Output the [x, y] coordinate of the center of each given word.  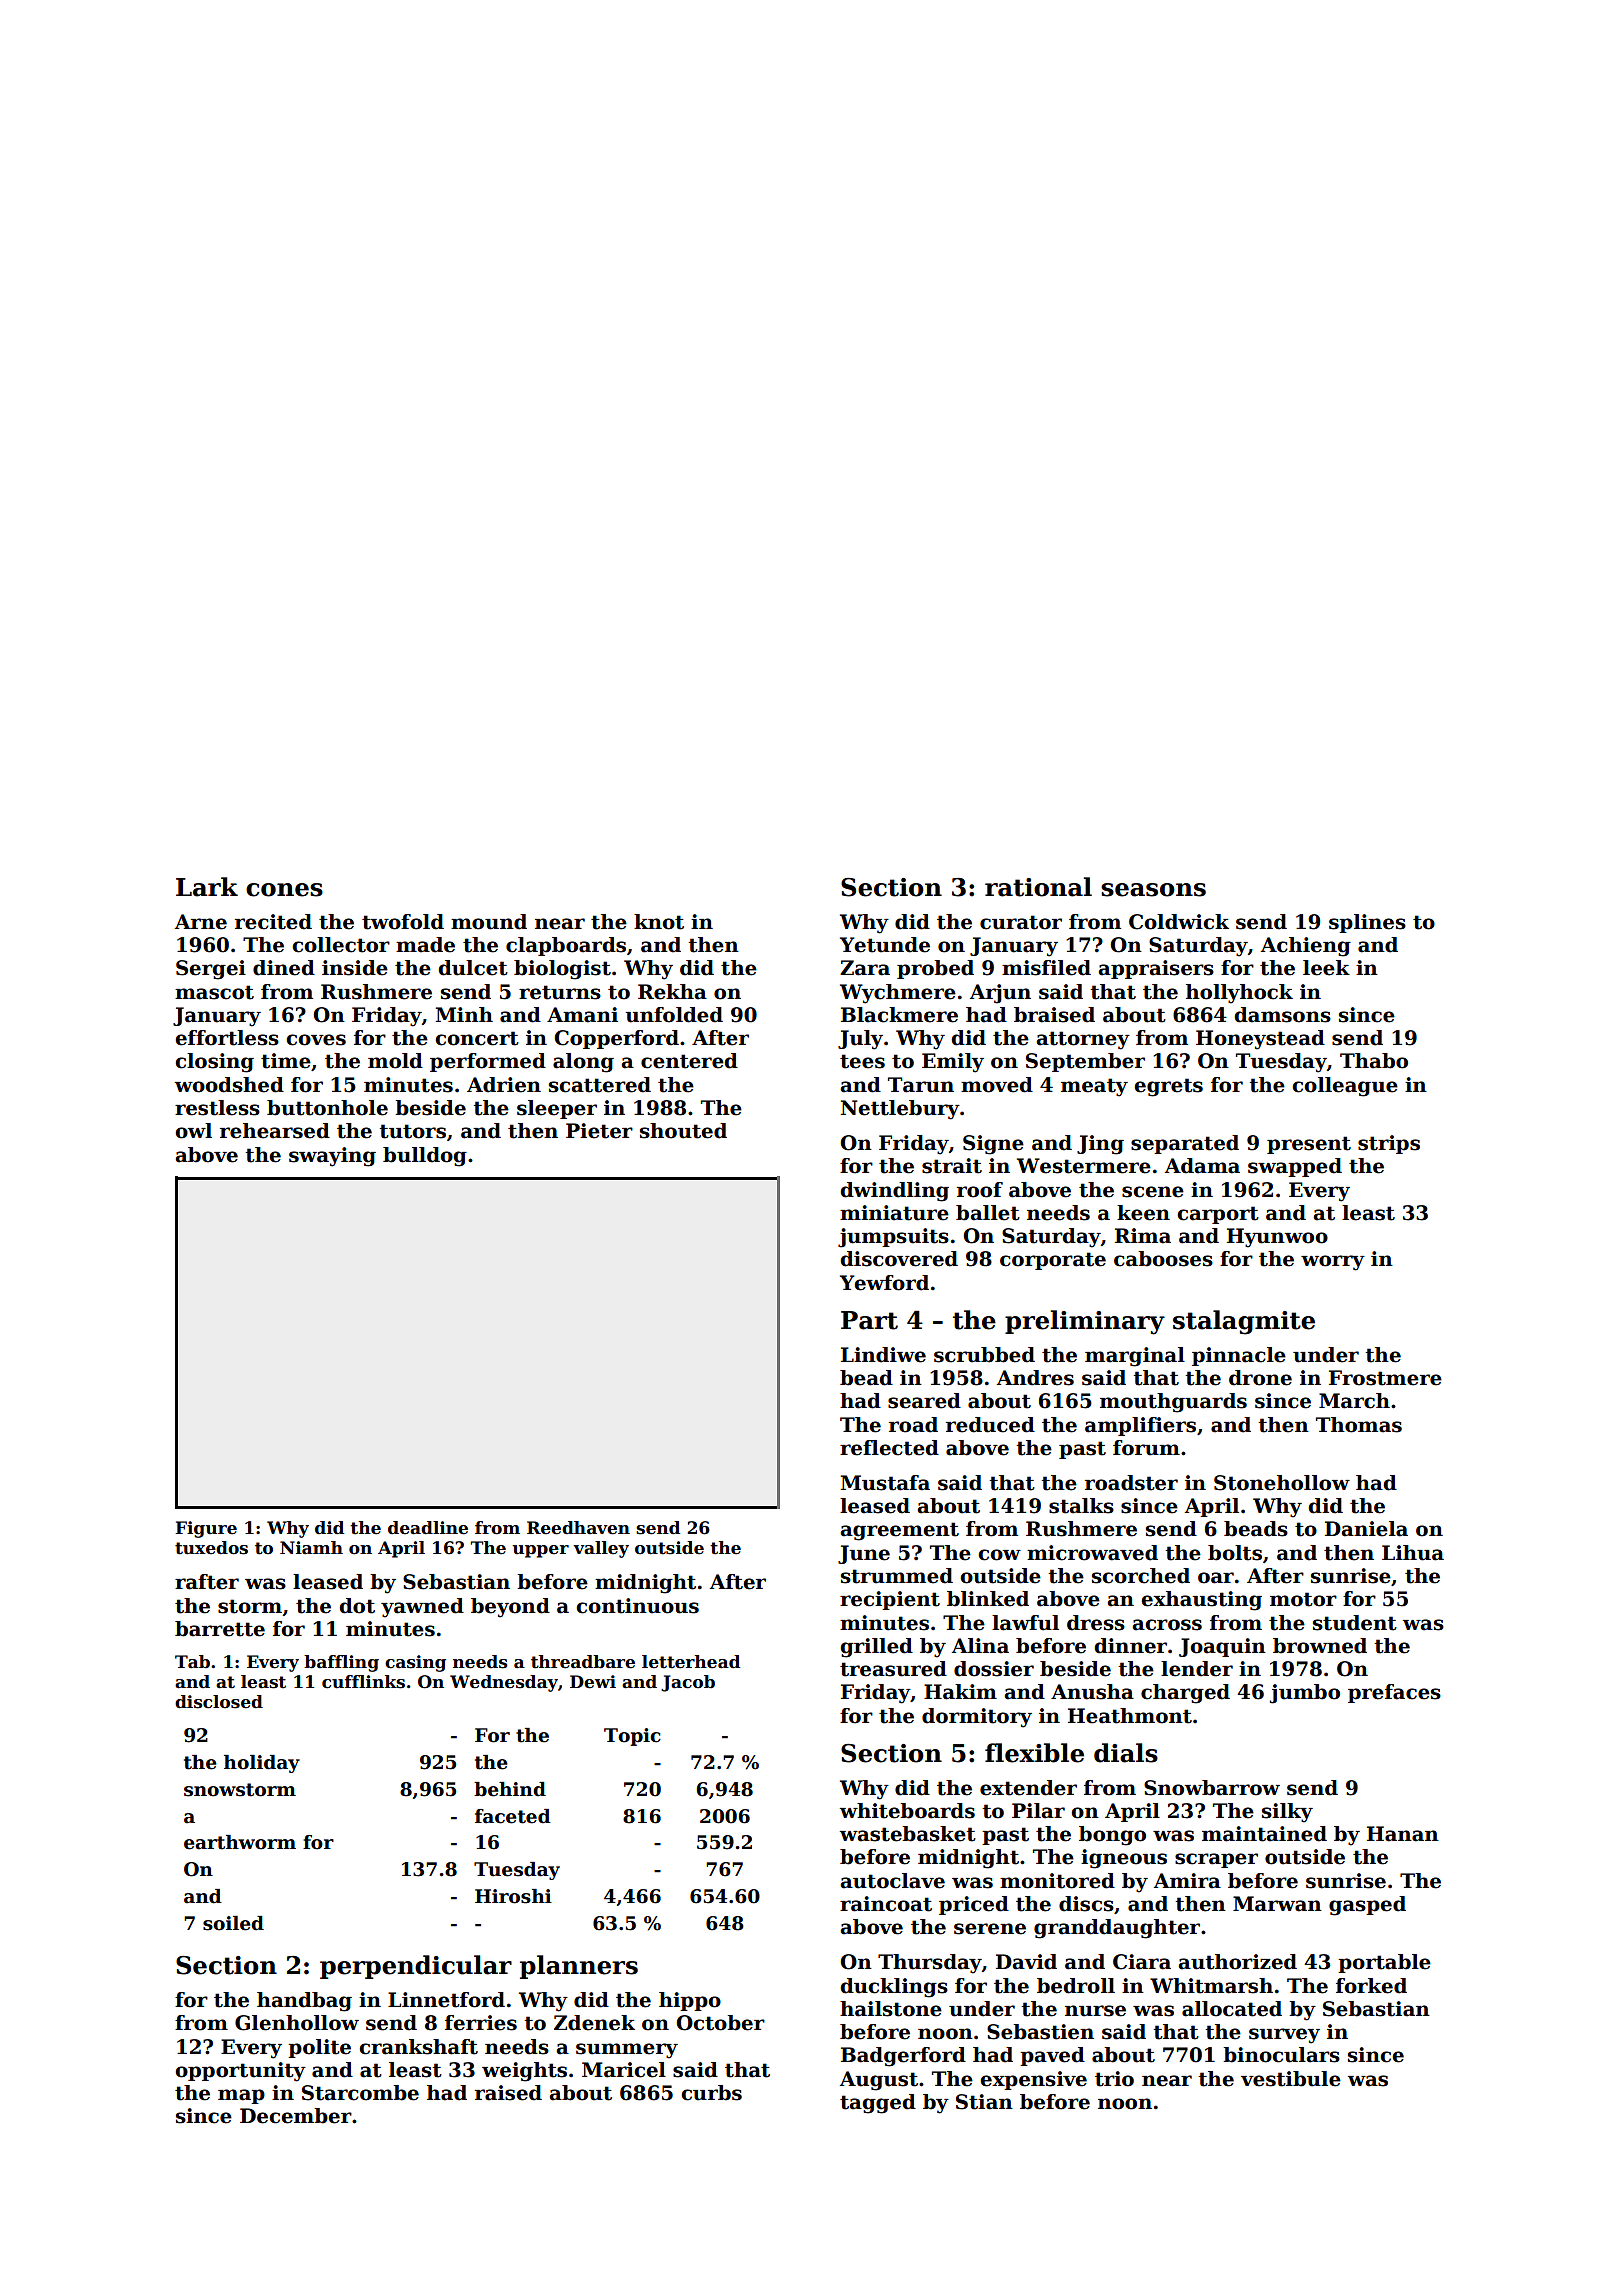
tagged [878, 2104]
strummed [897, 1576]
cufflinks [363, 1682]
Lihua [1413, 1553]
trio [1114, 2079]
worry [1333, 1263]
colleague [1345, 1087]
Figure [206, 1529]
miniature [894, 1213]
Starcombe [360, 2093]
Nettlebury [900, 1110]
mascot [214, 992]
